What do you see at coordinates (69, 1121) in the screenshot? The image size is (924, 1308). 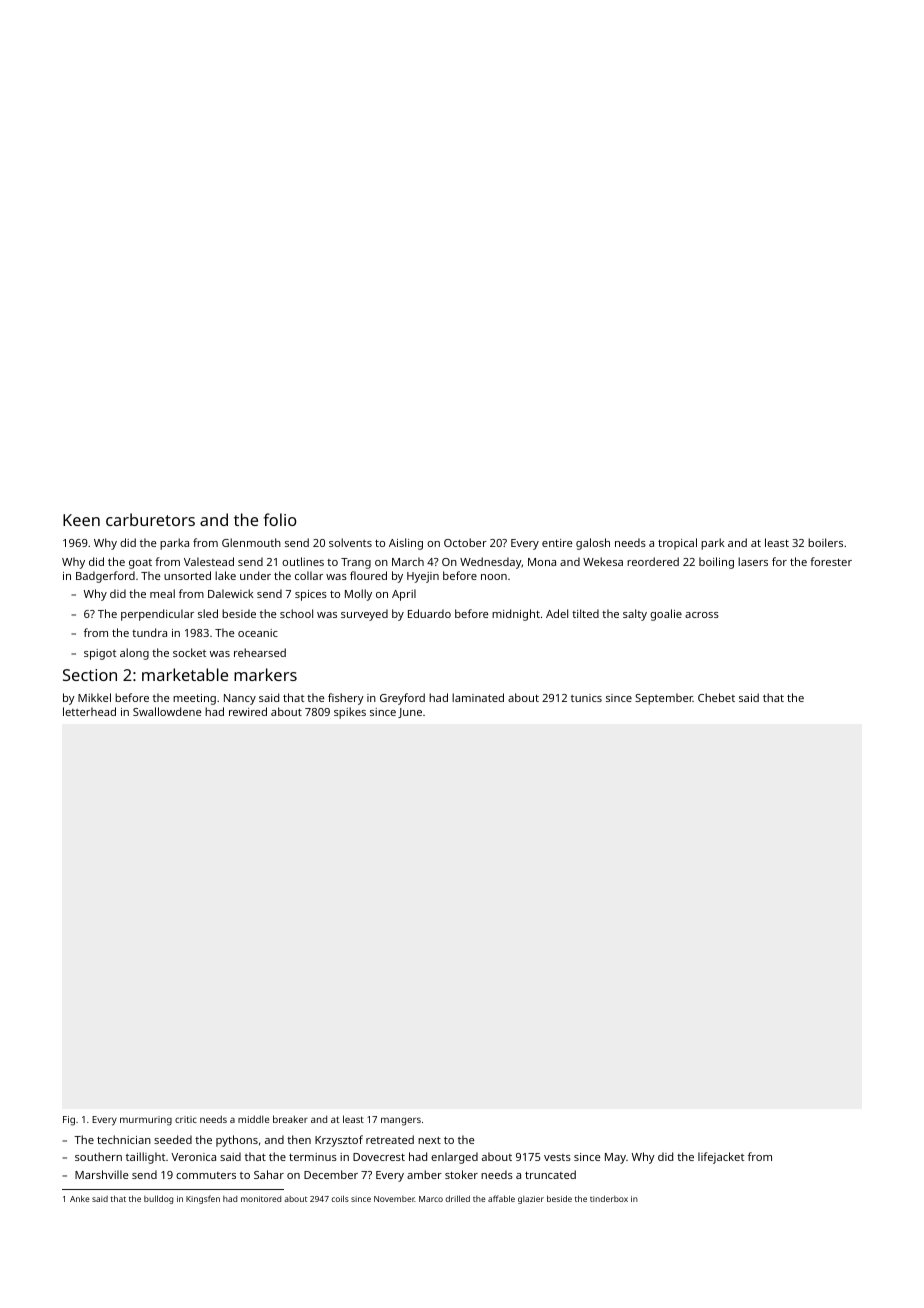 I see `Fig` at bounding box center [69, 1121].
